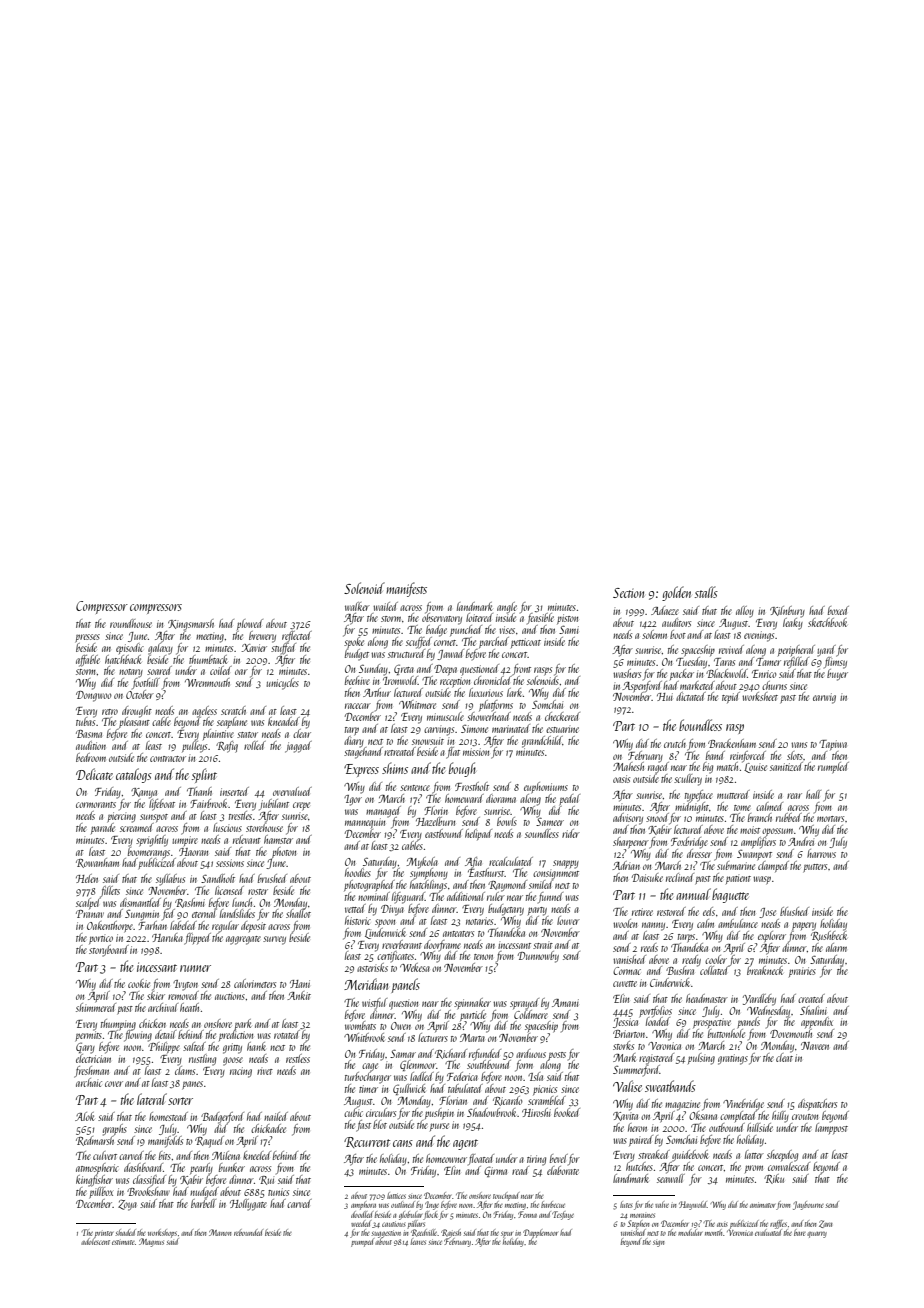 The height and width of the document is (1308, 924). Describe the element at coordinates (627, 673) in the document. I see `washers` at that location.
